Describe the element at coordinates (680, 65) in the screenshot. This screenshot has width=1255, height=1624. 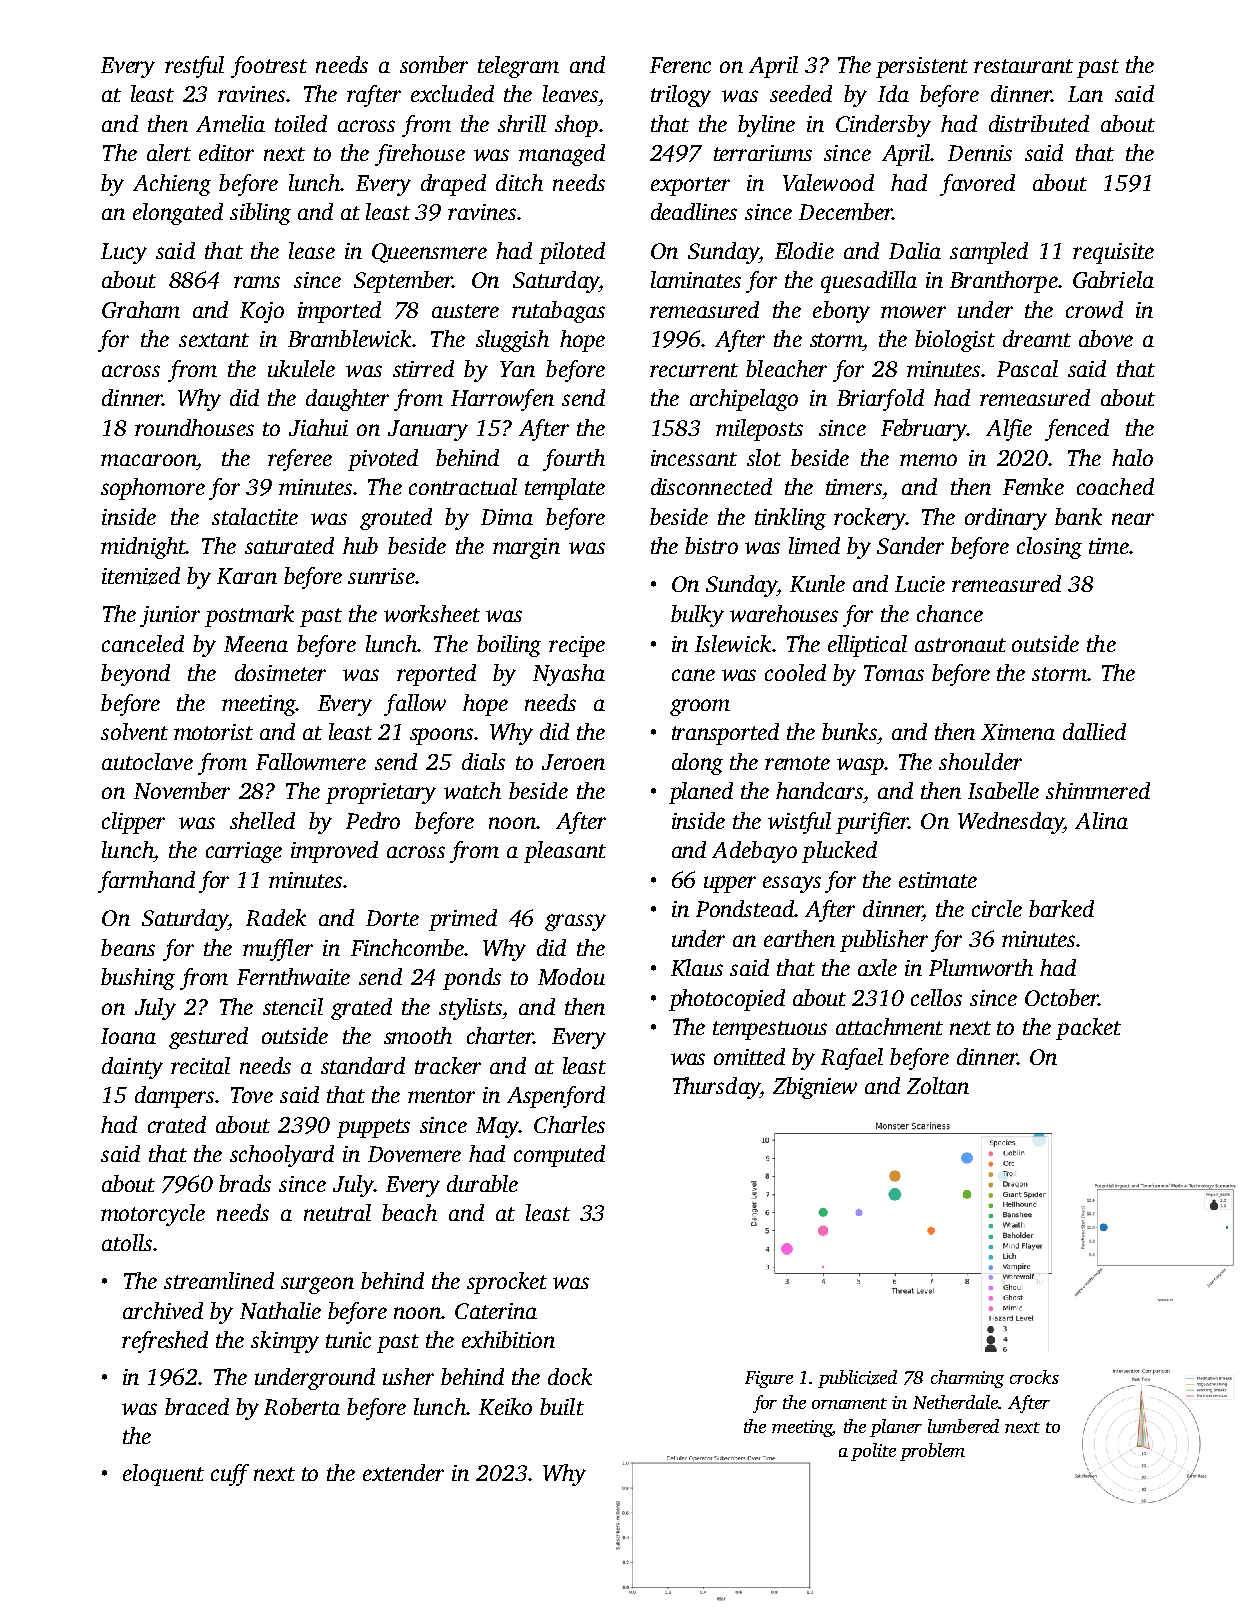
I see `Ferenc` at that location.
